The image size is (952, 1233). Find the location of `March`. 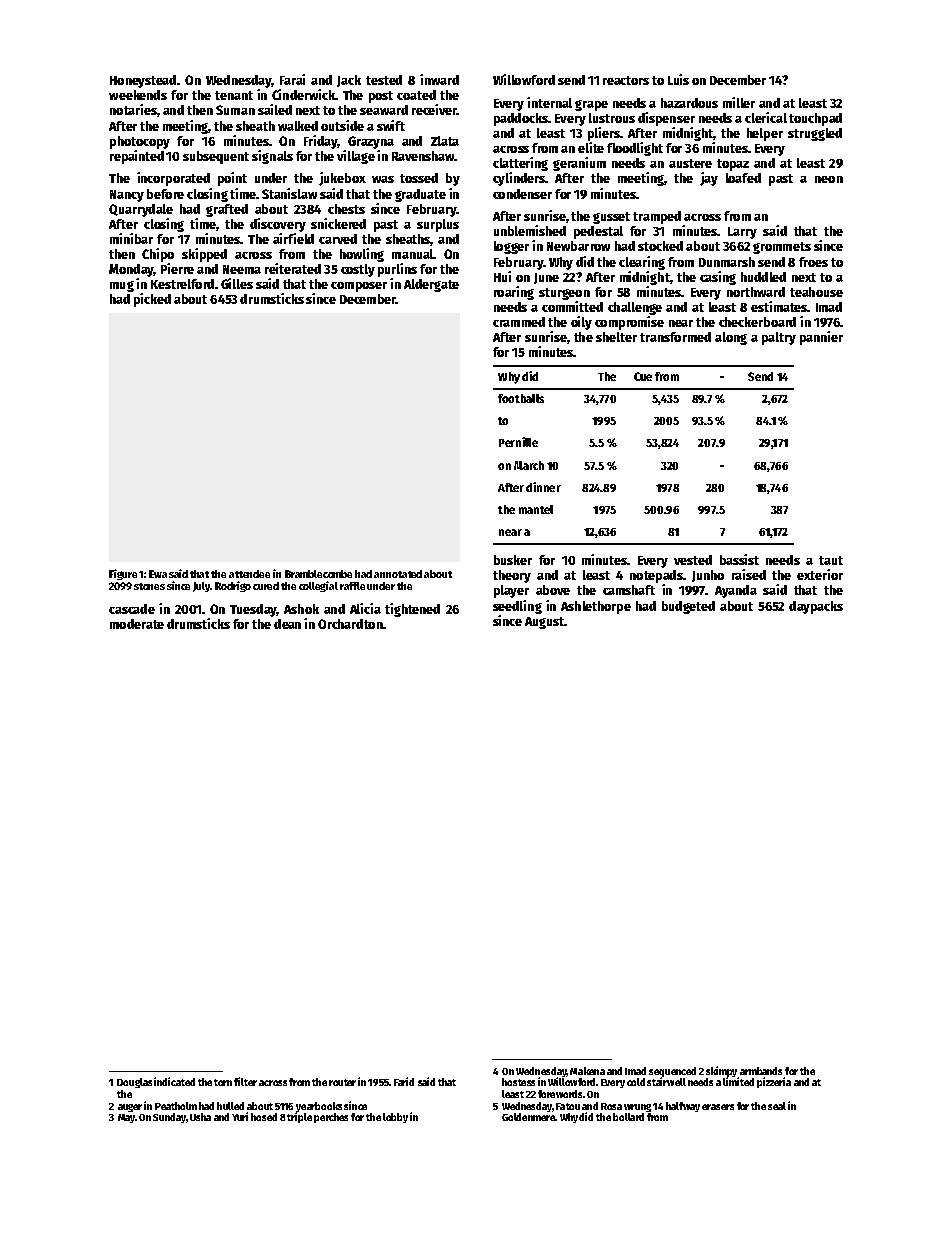

March is located at coordinates (529, 465).
